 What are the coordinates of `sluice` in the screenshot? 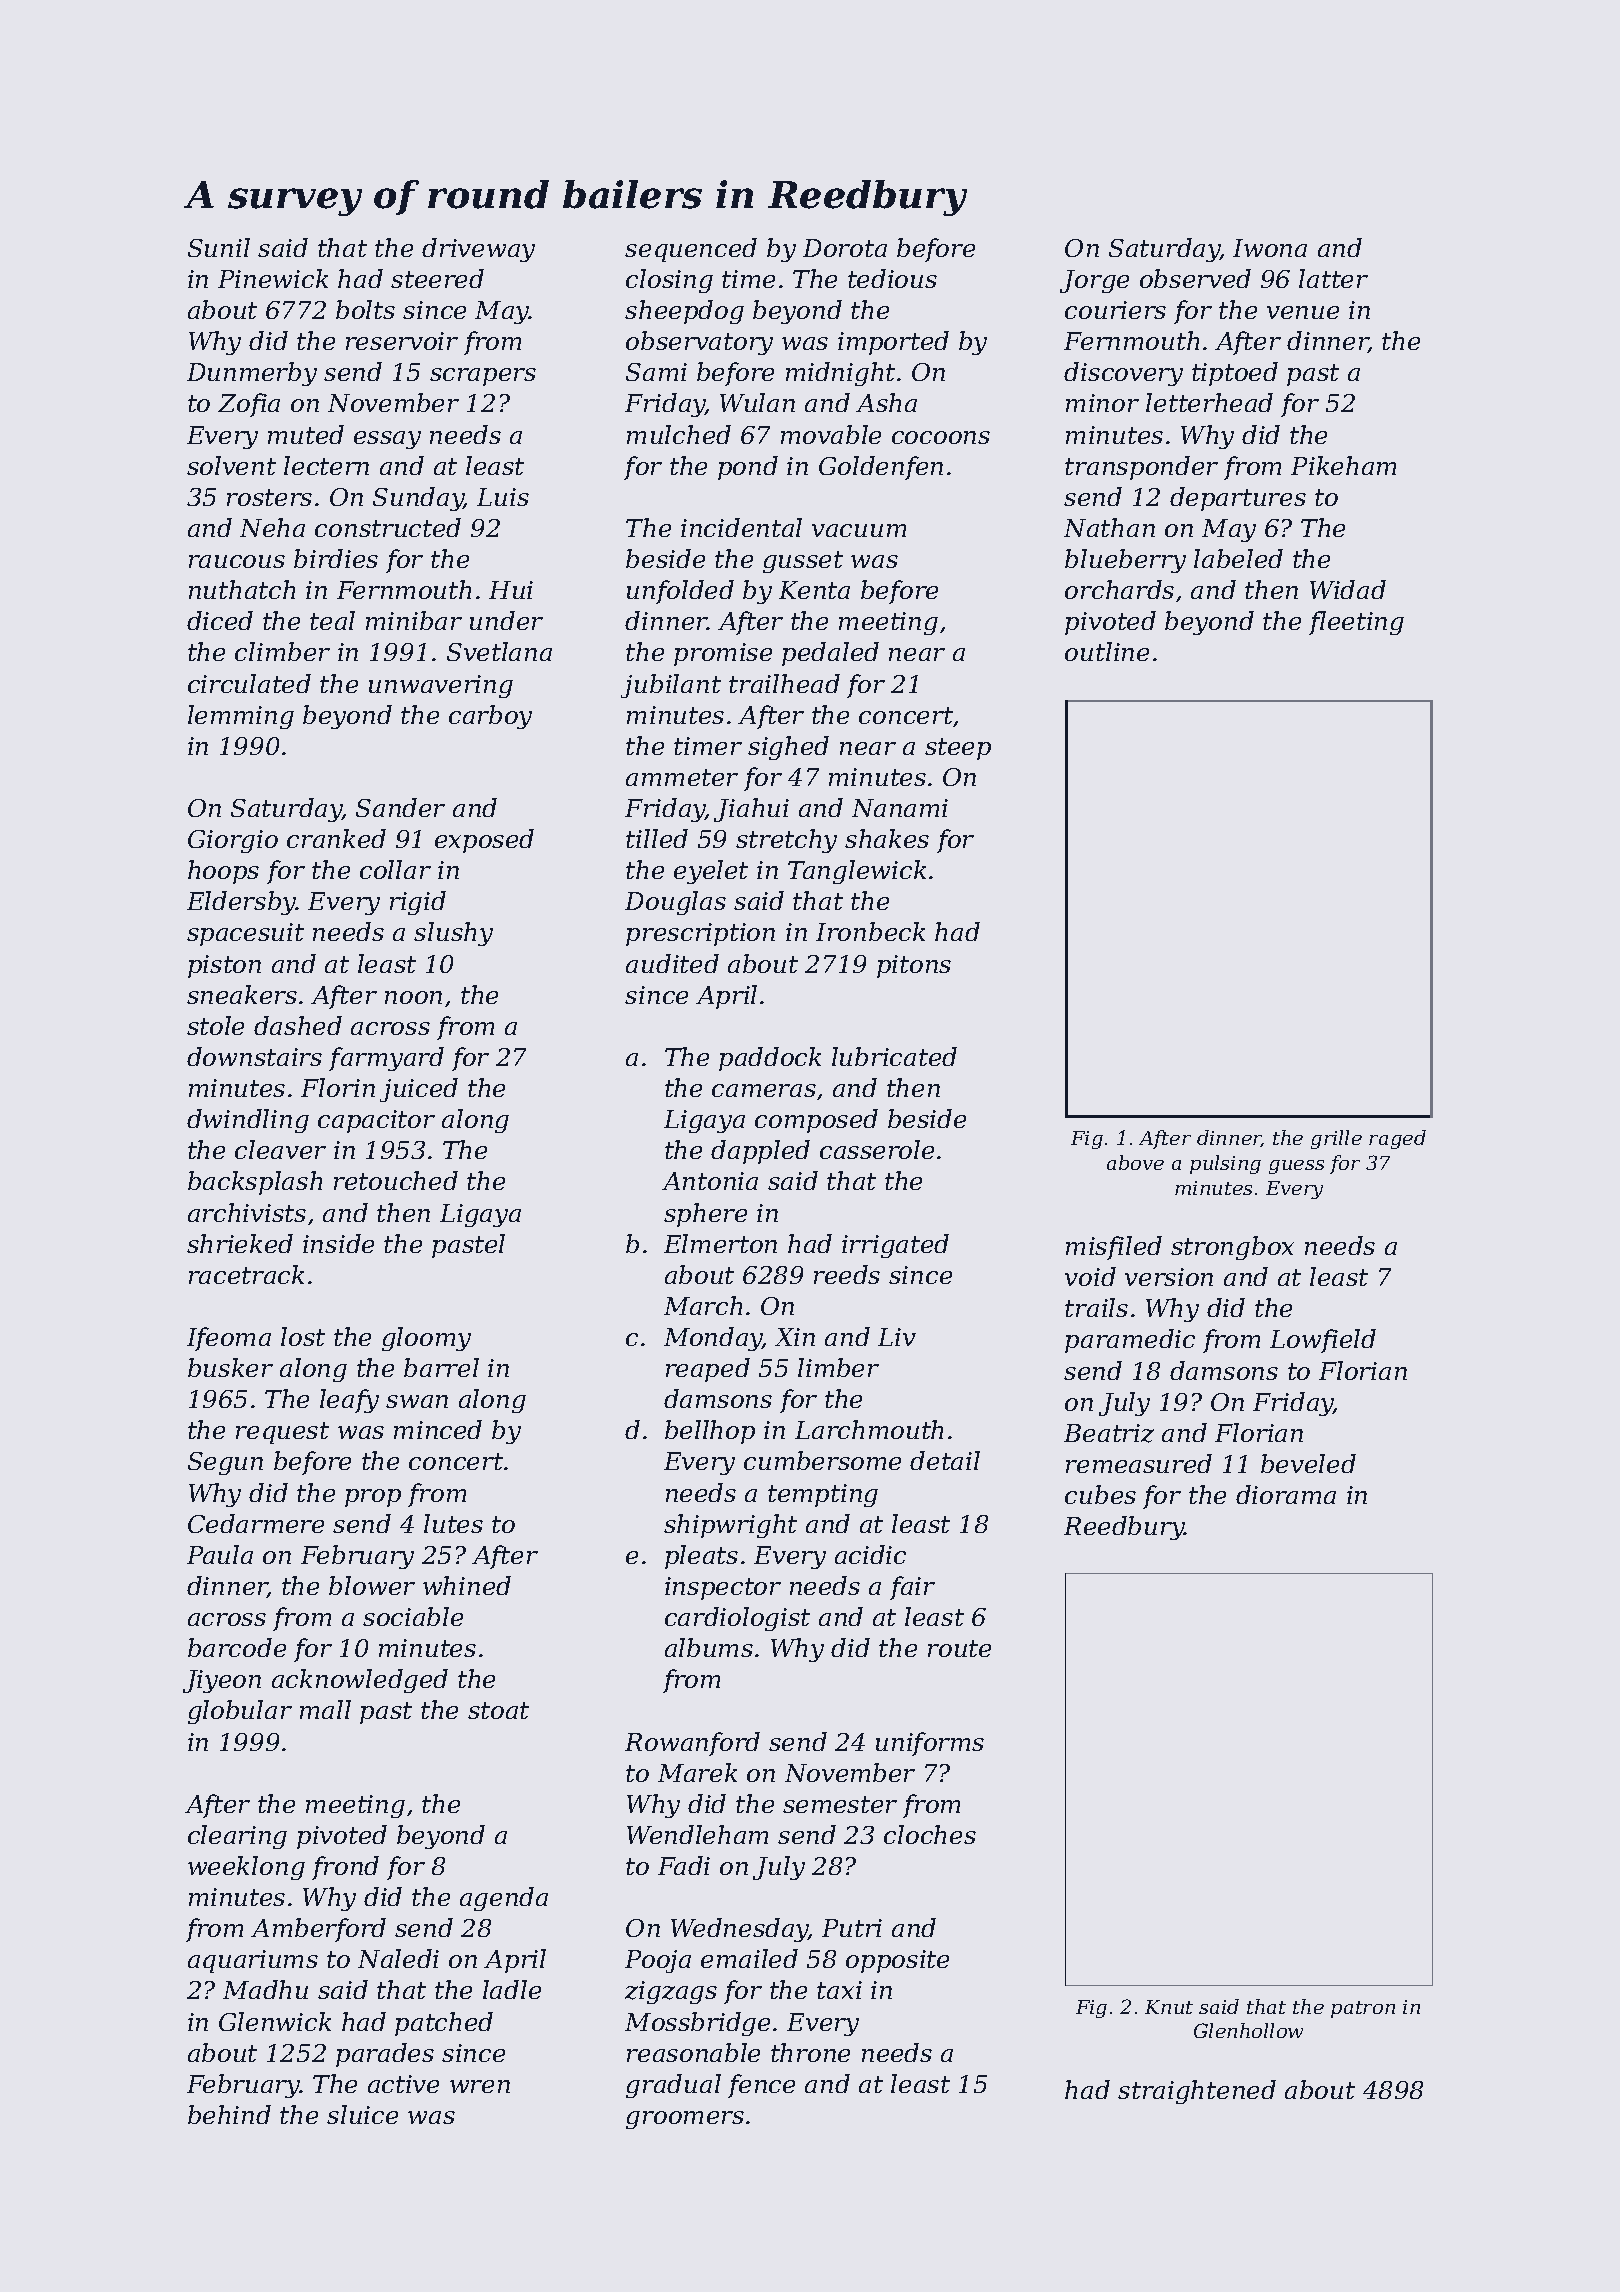 It's located at (362, 2114).
